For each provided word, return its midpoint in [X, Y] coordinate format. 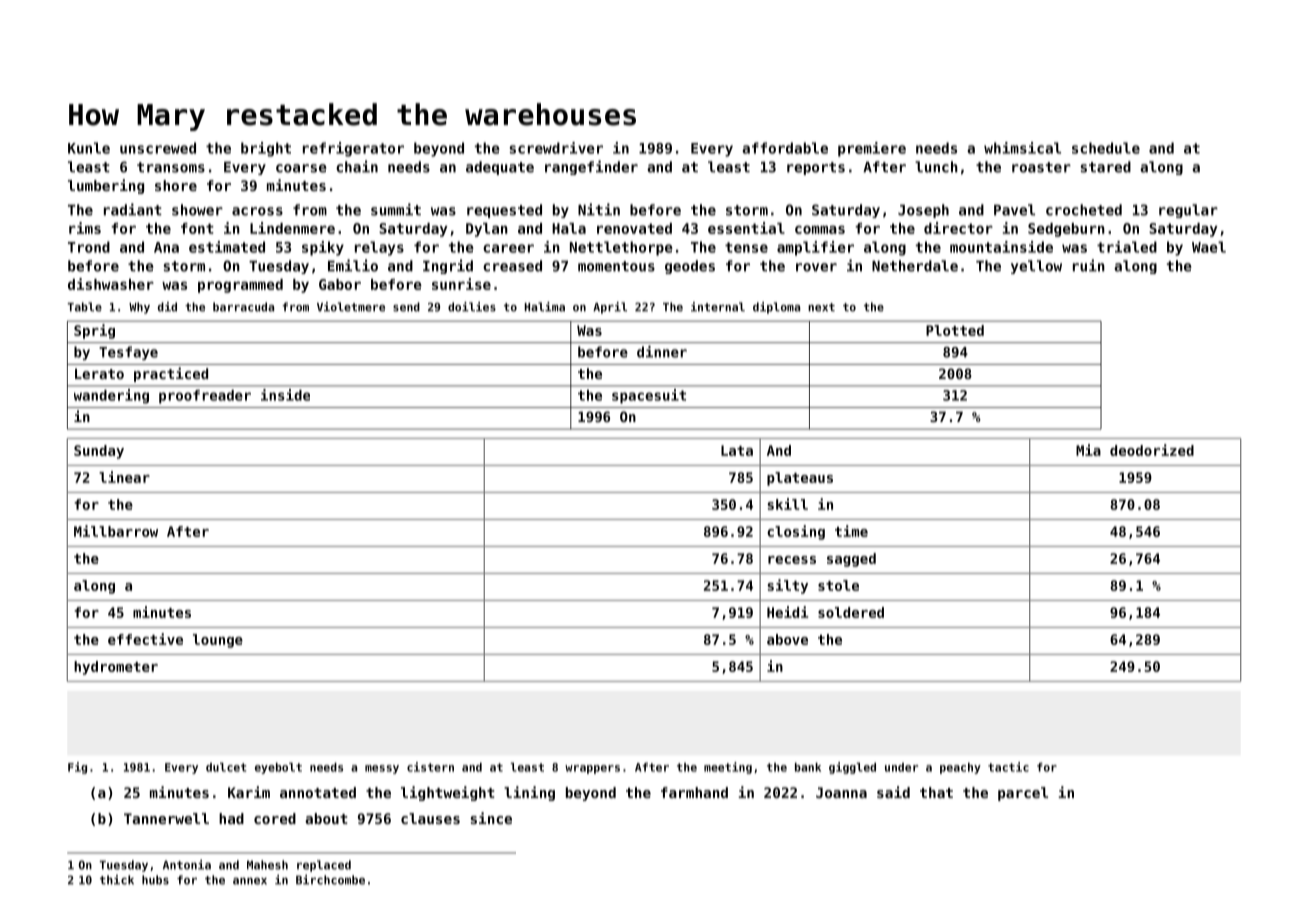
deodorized [1152, 450]
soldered [851, 612]
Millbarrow [116, 531]
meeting [728, 768]
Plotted [955, 330]
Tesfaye [128, 353]
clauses [430, 818]
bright [266, 149]
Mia [1088, 450]
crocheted [1084, 210]
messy [382, 769]
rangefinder [591, 167]
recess [792, 560]
